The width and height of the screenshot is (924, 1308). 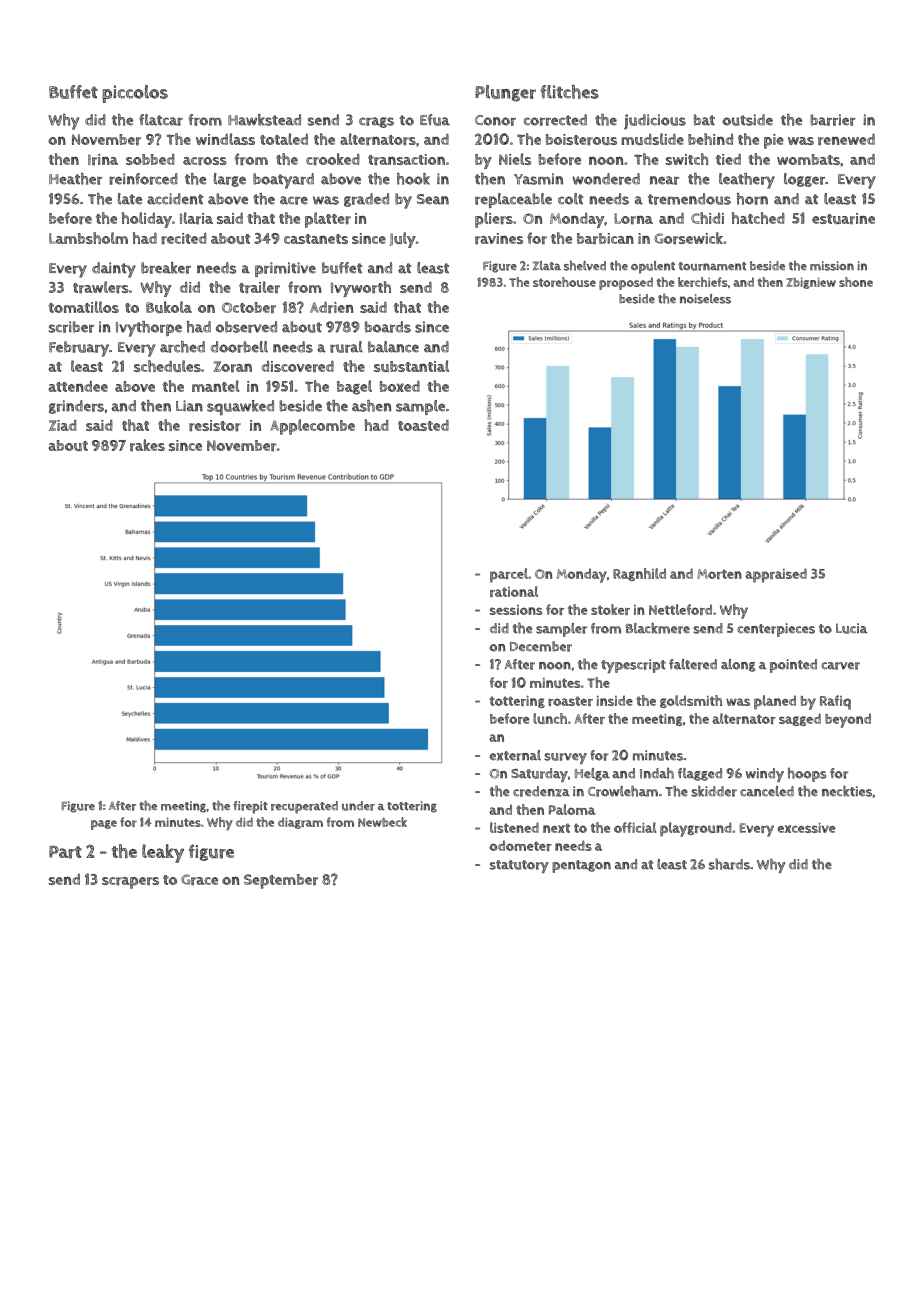 What do you see at coordinates (514, 591) in the screenshot?
I see `rational` at bounding box center [514, 591].
